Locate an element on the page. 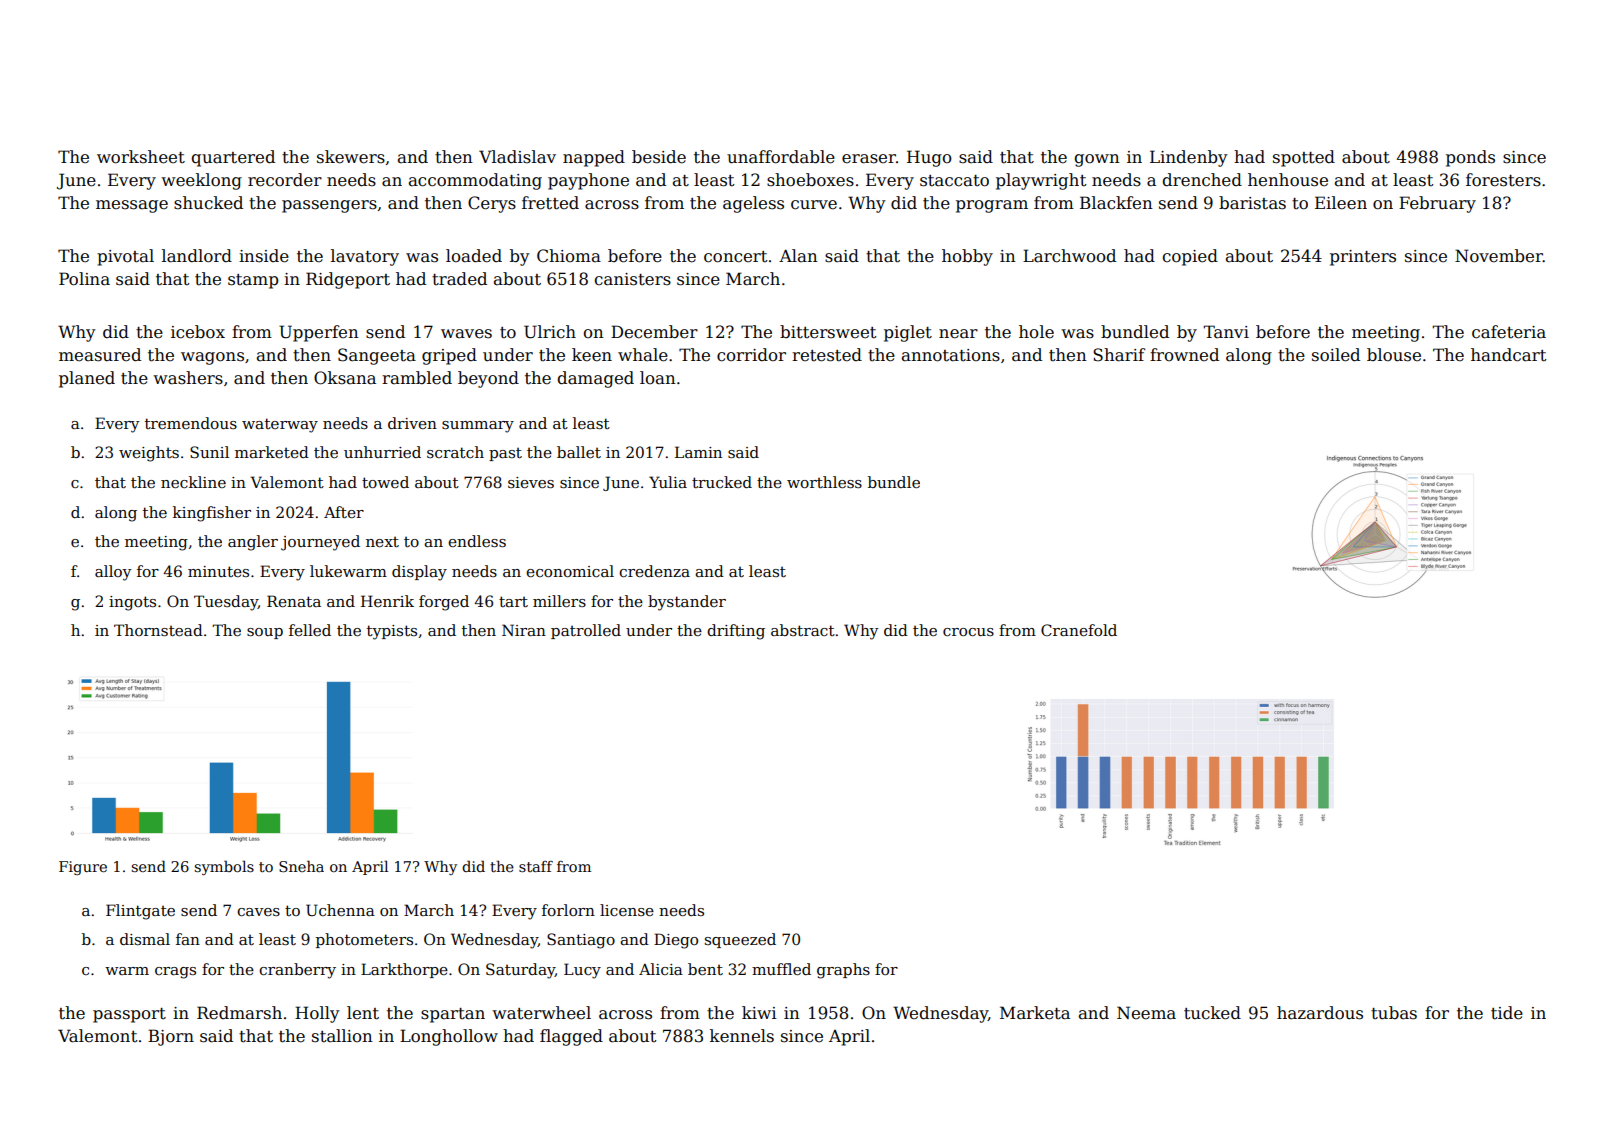 This document has width=1605, height=1135. Polina is located at coordinates (84, 279).
